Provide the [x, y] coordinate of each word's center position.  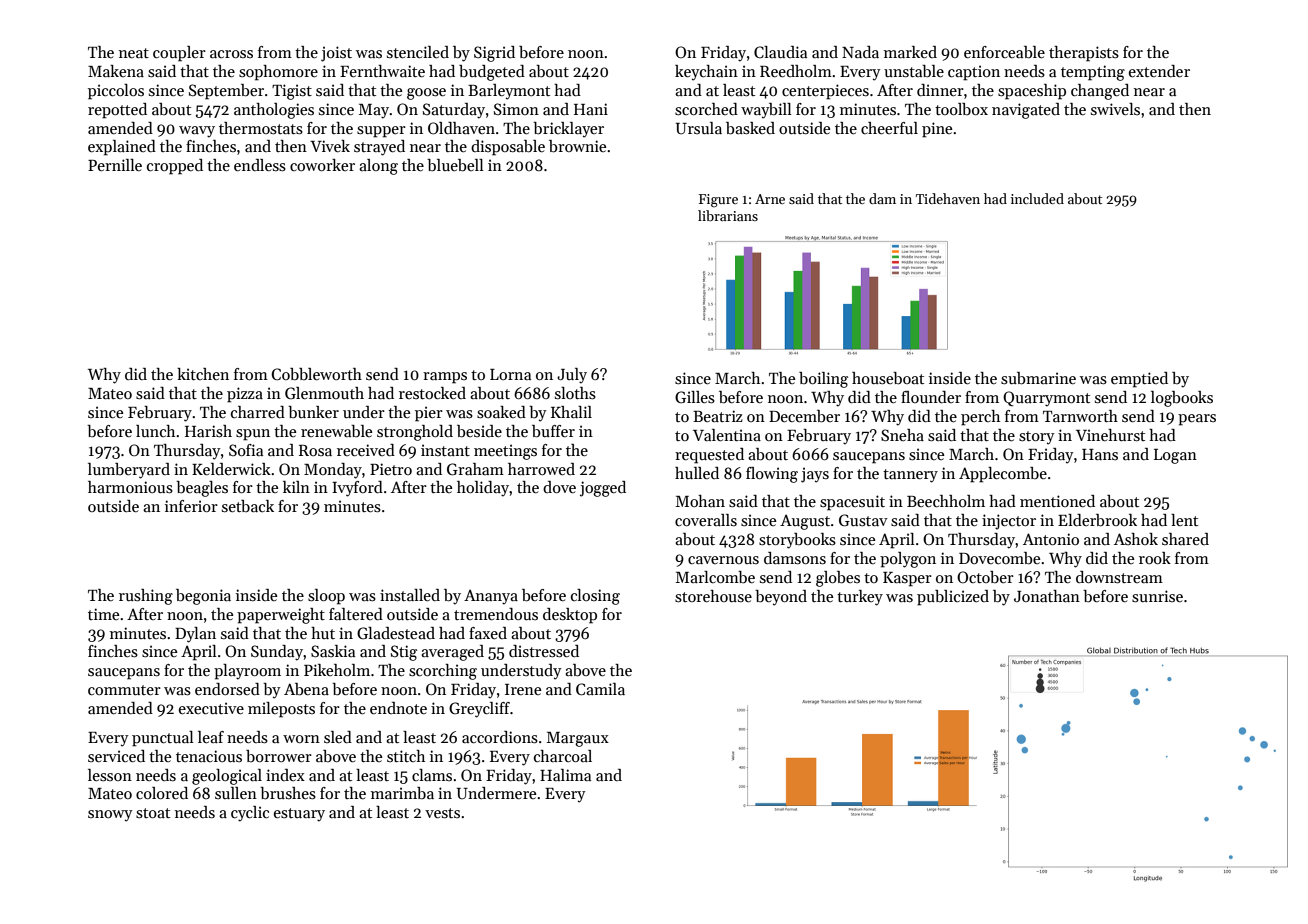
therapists [1084, 54]
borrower [279, 756]
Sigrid [494, 54]
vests [442, 813]
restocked [432, 393]
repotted [117, 111]
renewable [336, 431]
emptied [1139, 380]
